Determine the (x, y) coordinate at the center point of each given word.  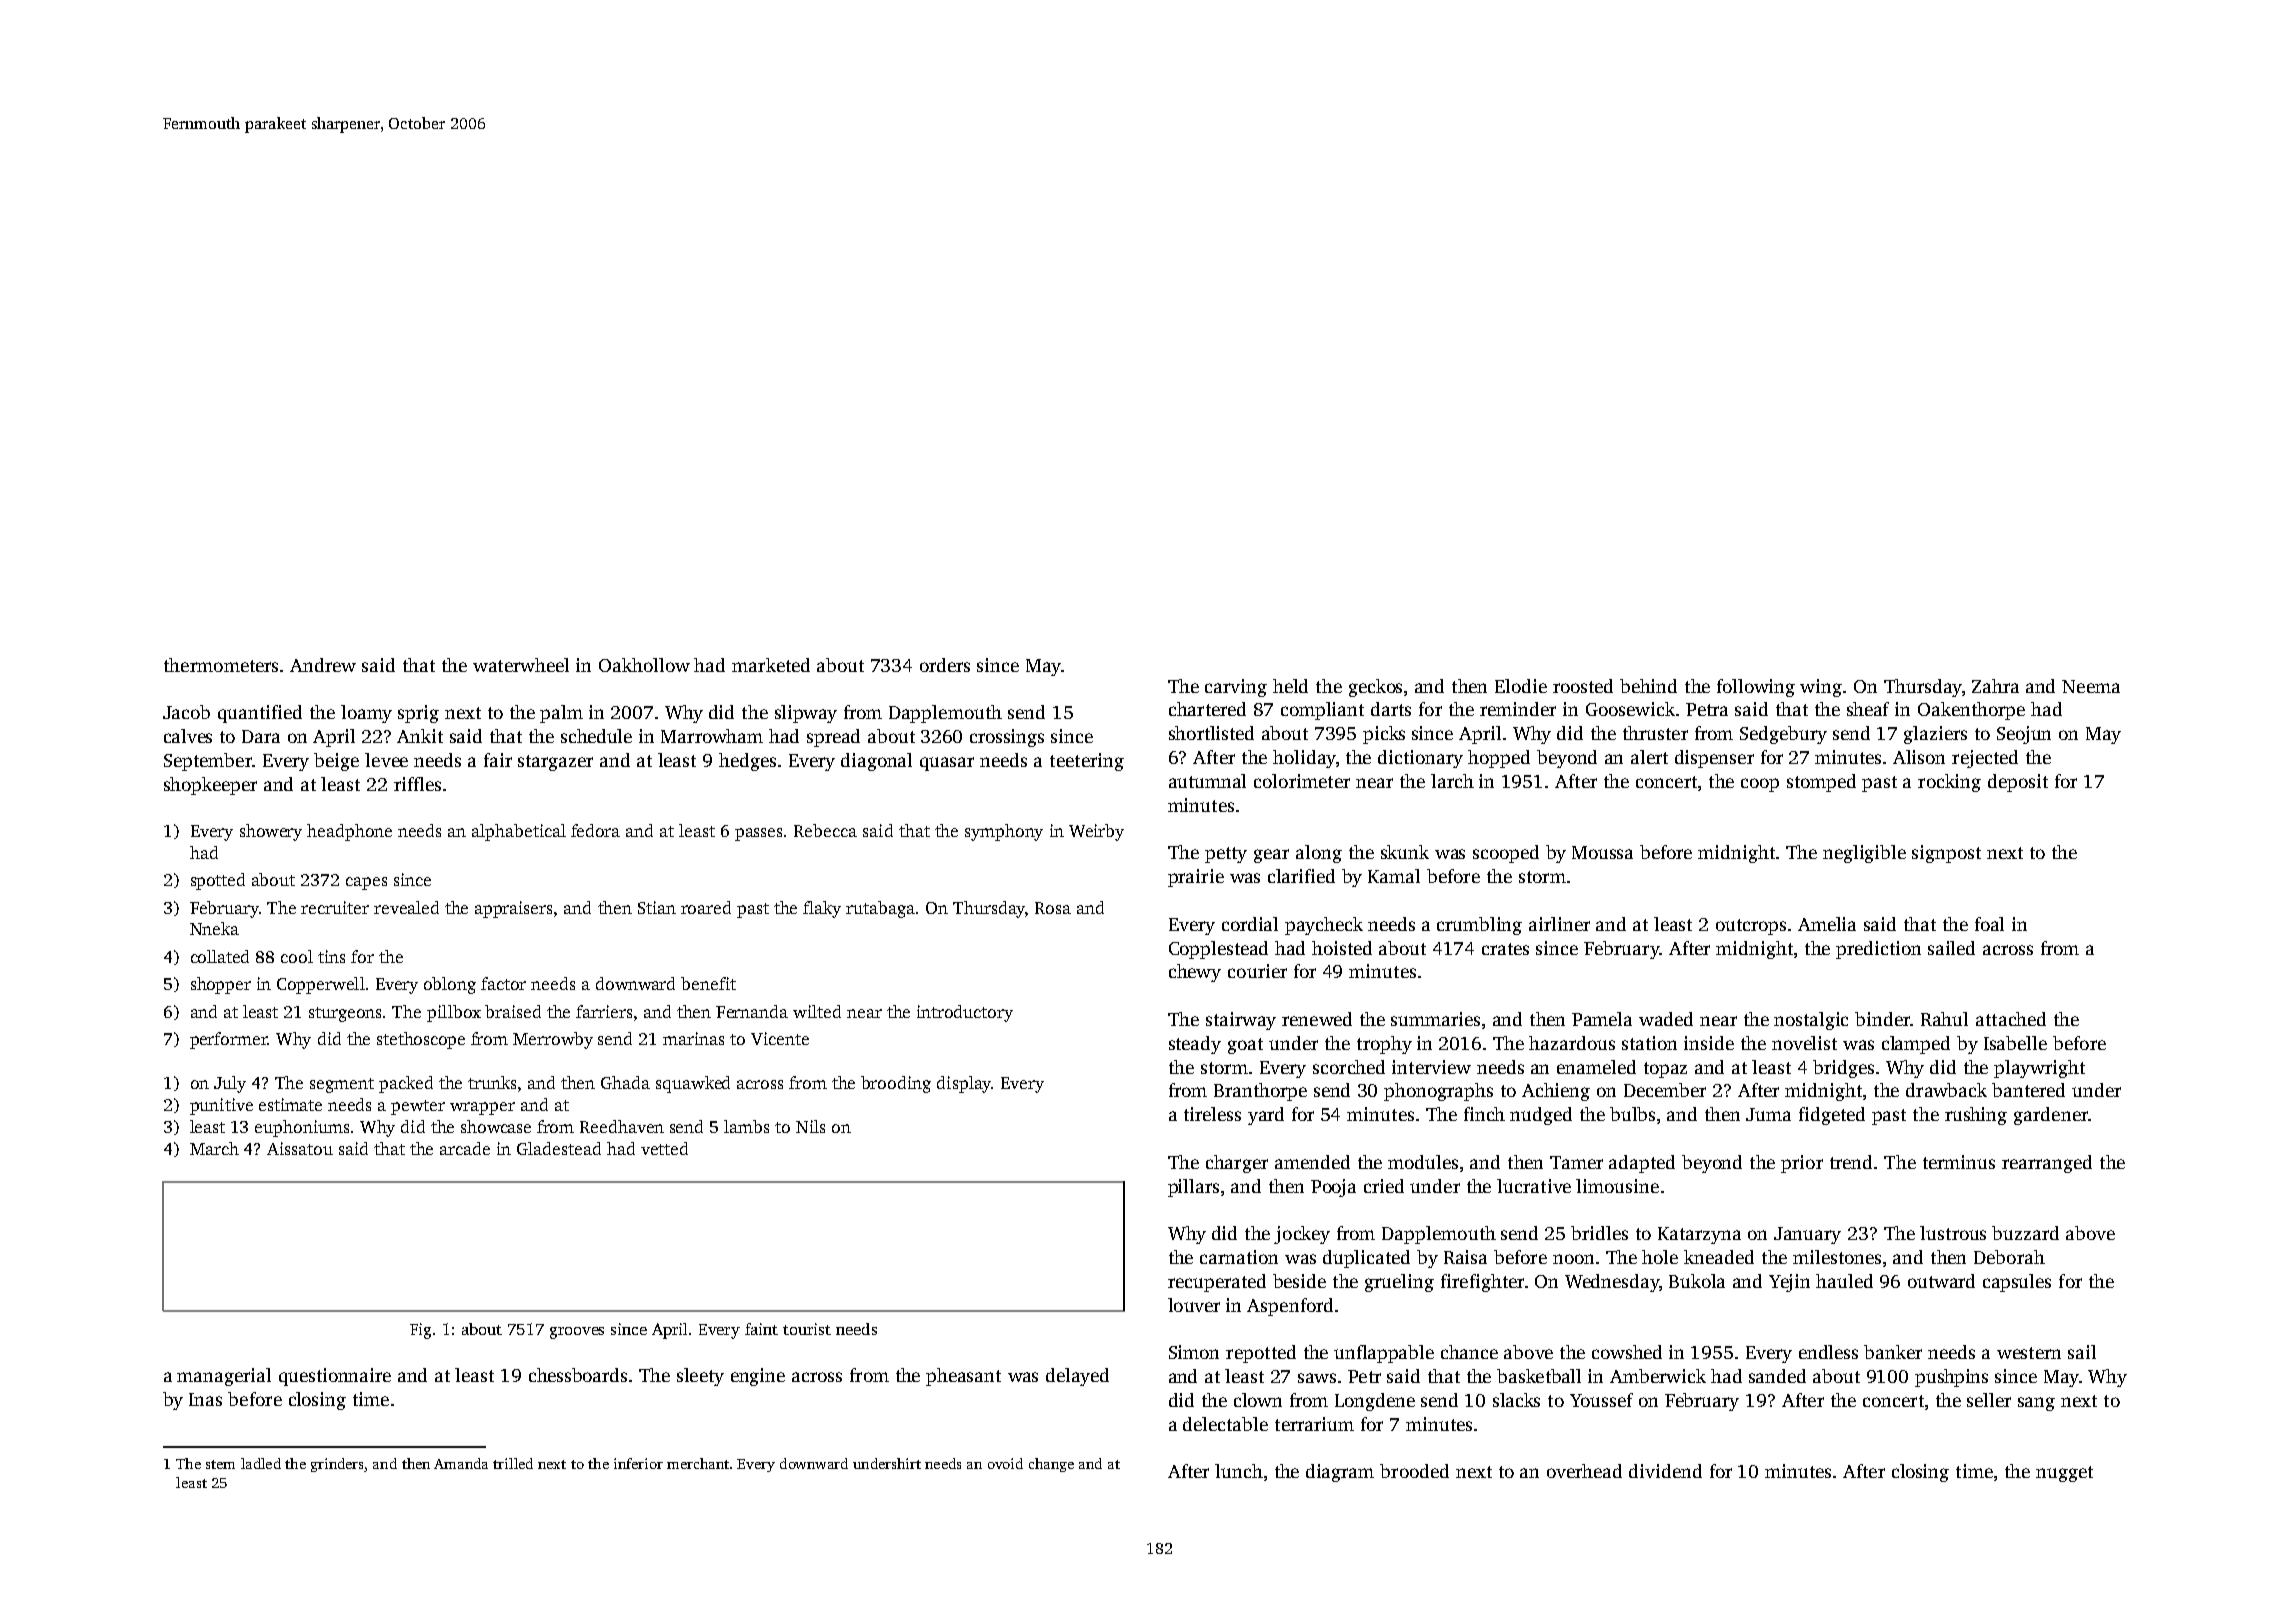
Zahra (1995, 686)
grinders (337, 1465)
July (230, 1084)
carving (1236, 688)
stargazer (555, 763)
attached (2011, 1019)
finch (1484, 1114)
